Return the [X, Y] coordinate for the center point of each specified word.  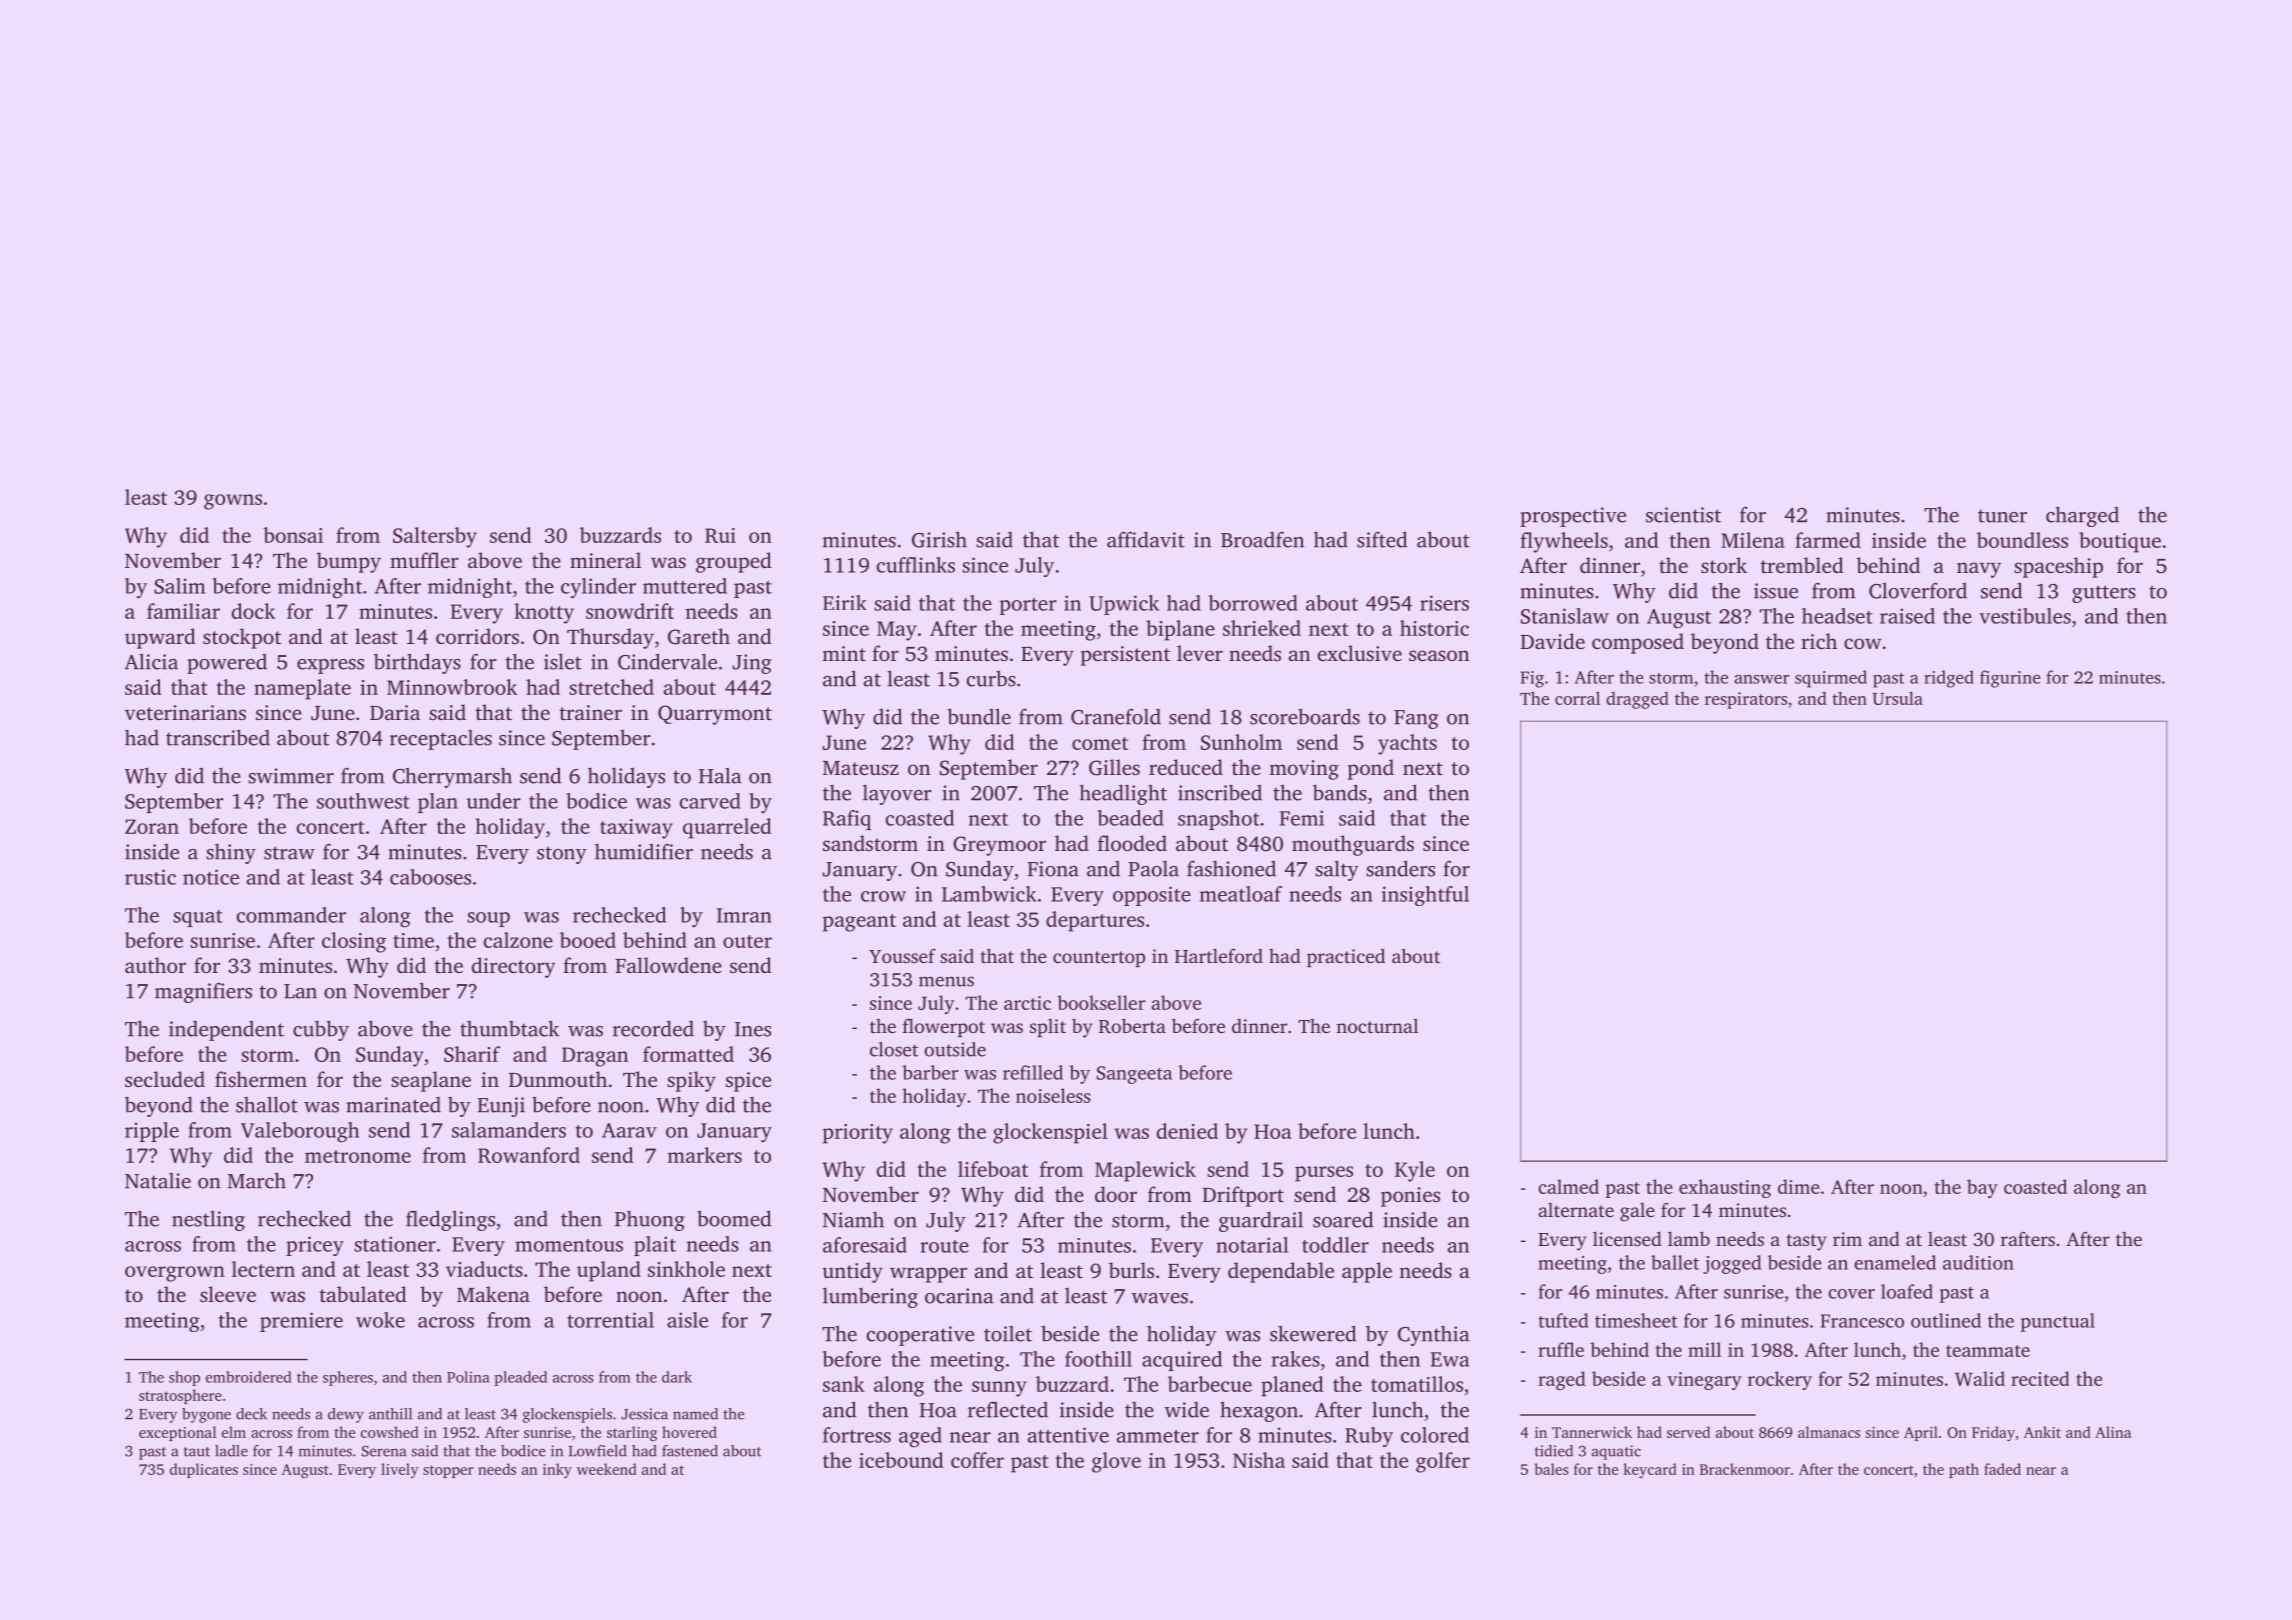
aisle [687, 1320]
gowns [233, 502]
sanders [1400, 868]
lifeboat [993, 1169]
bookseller [1101, 1002]
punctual [2058, 1322]
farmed [1828, 540]
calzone [518, 940]
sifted [1382, 539]
